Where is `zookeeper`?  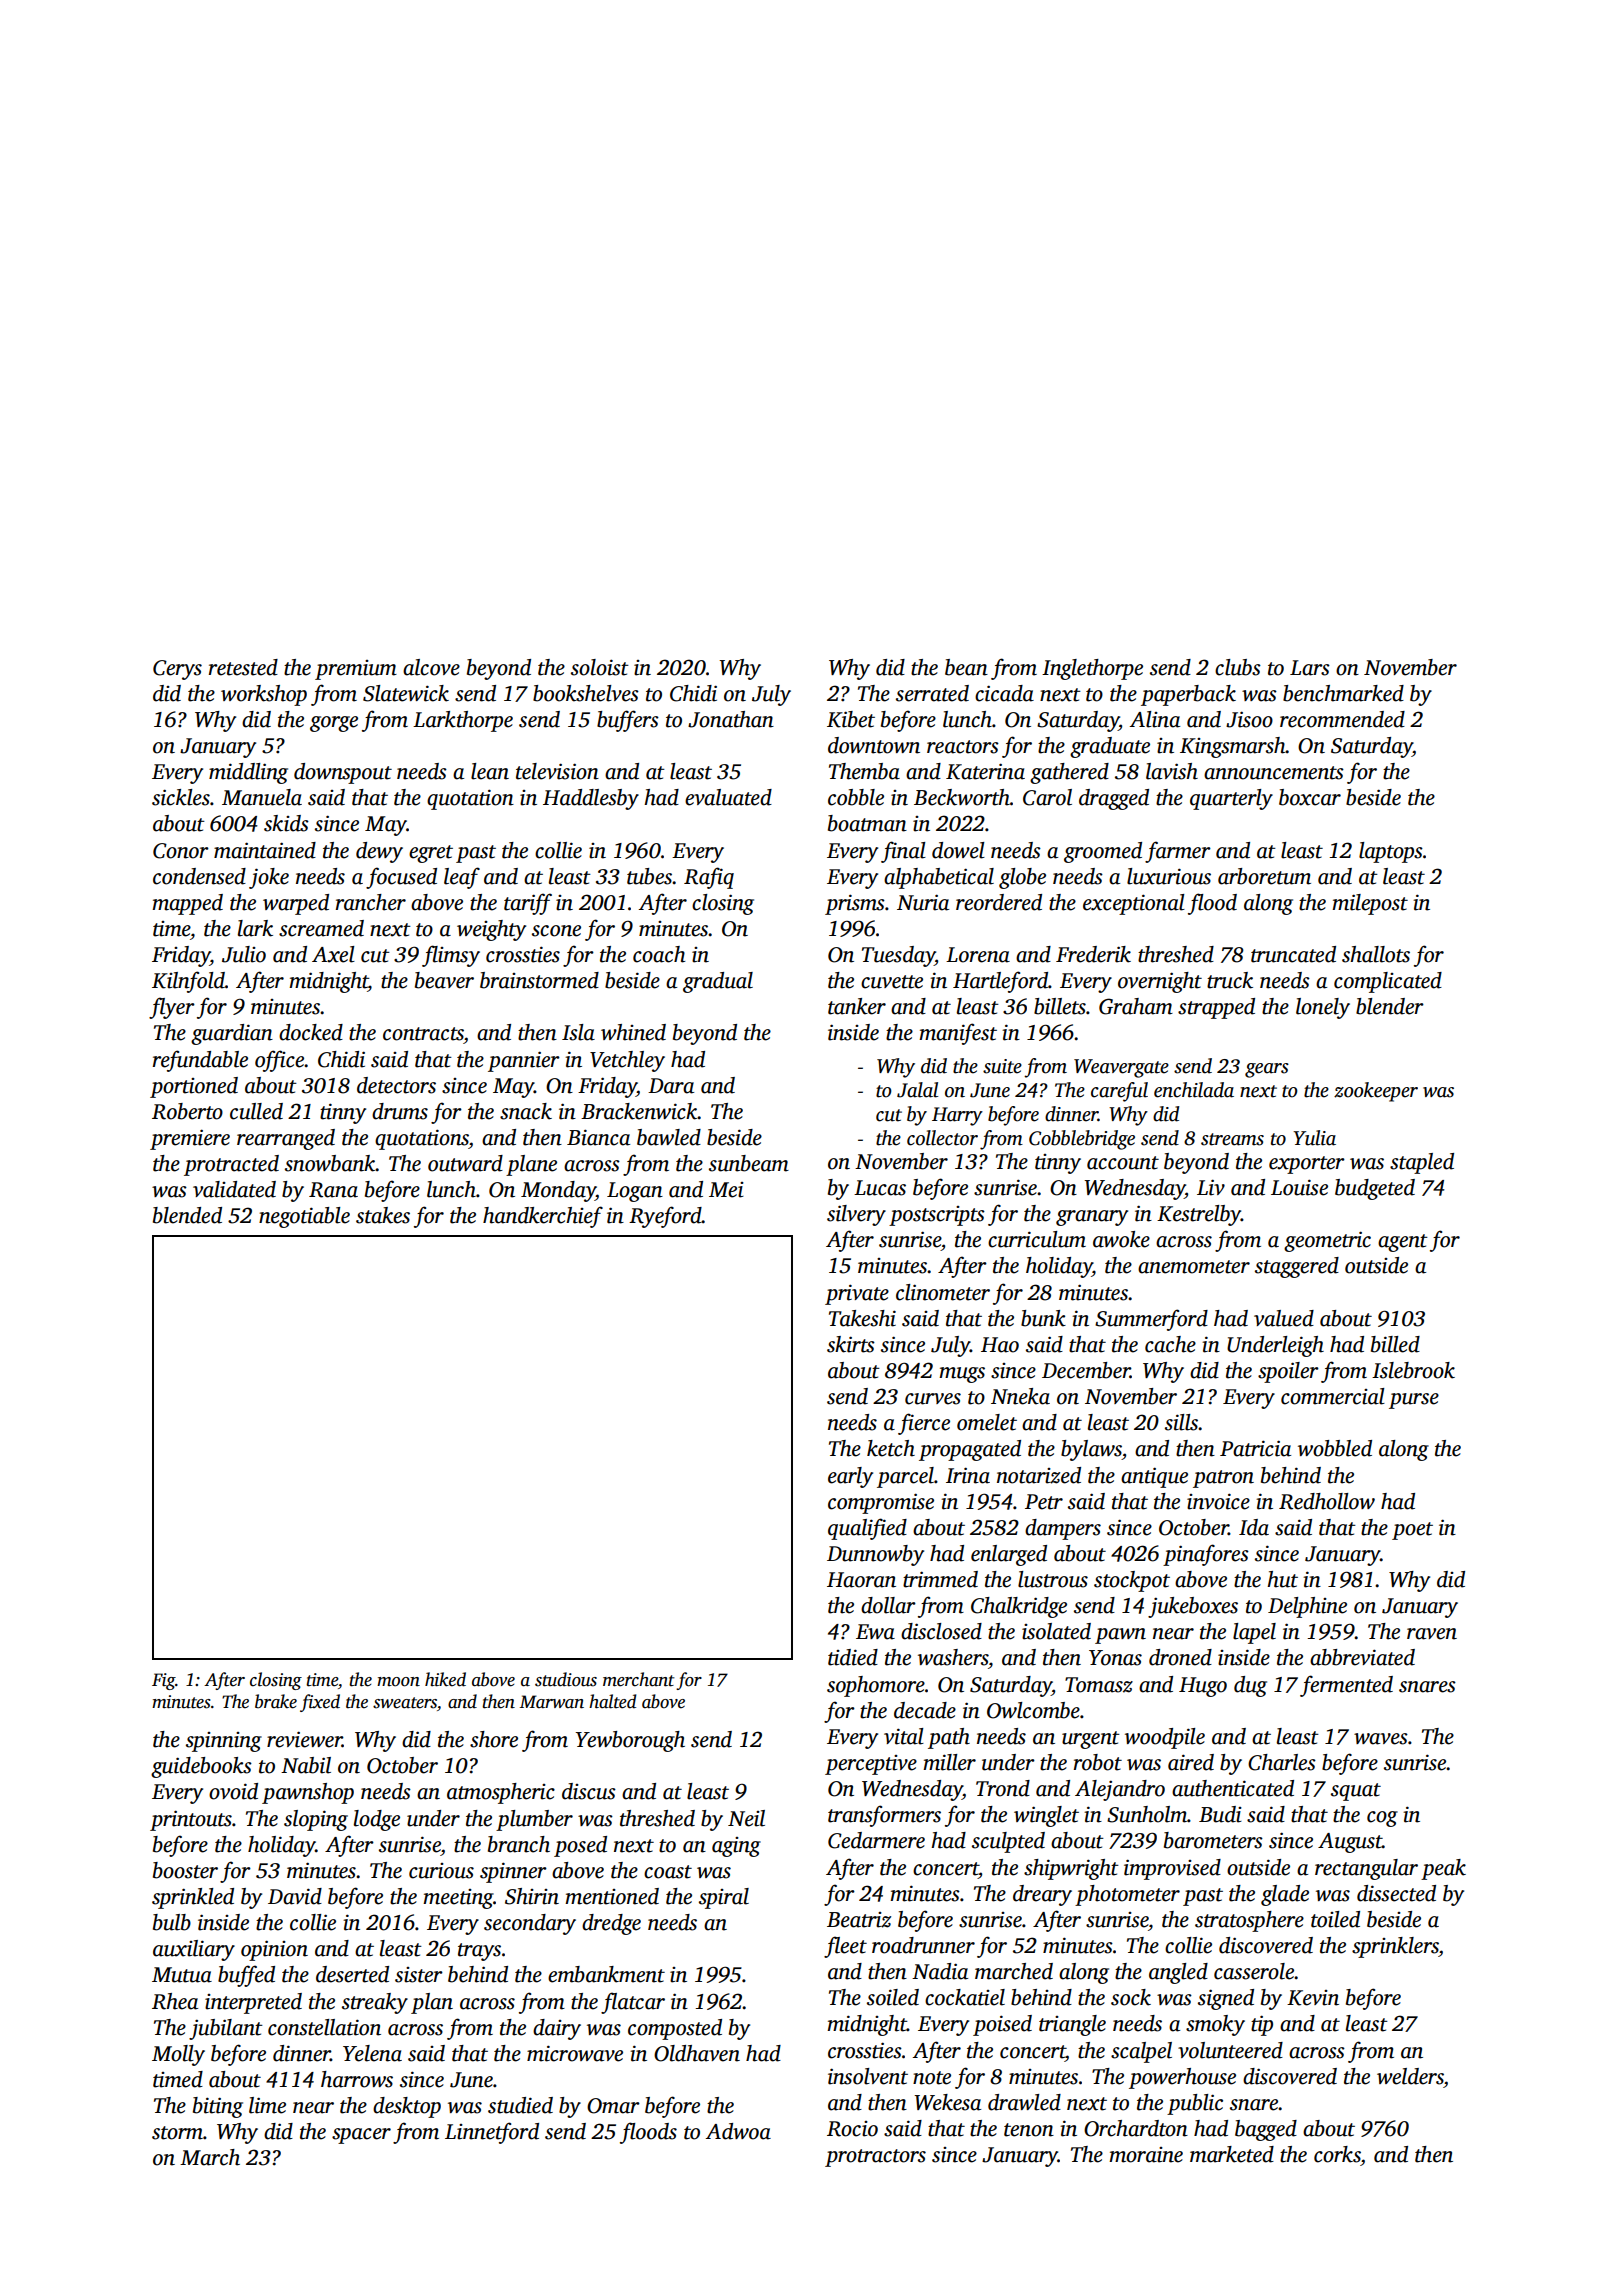
zookeeper is located at coordinates (1376, 1092).
